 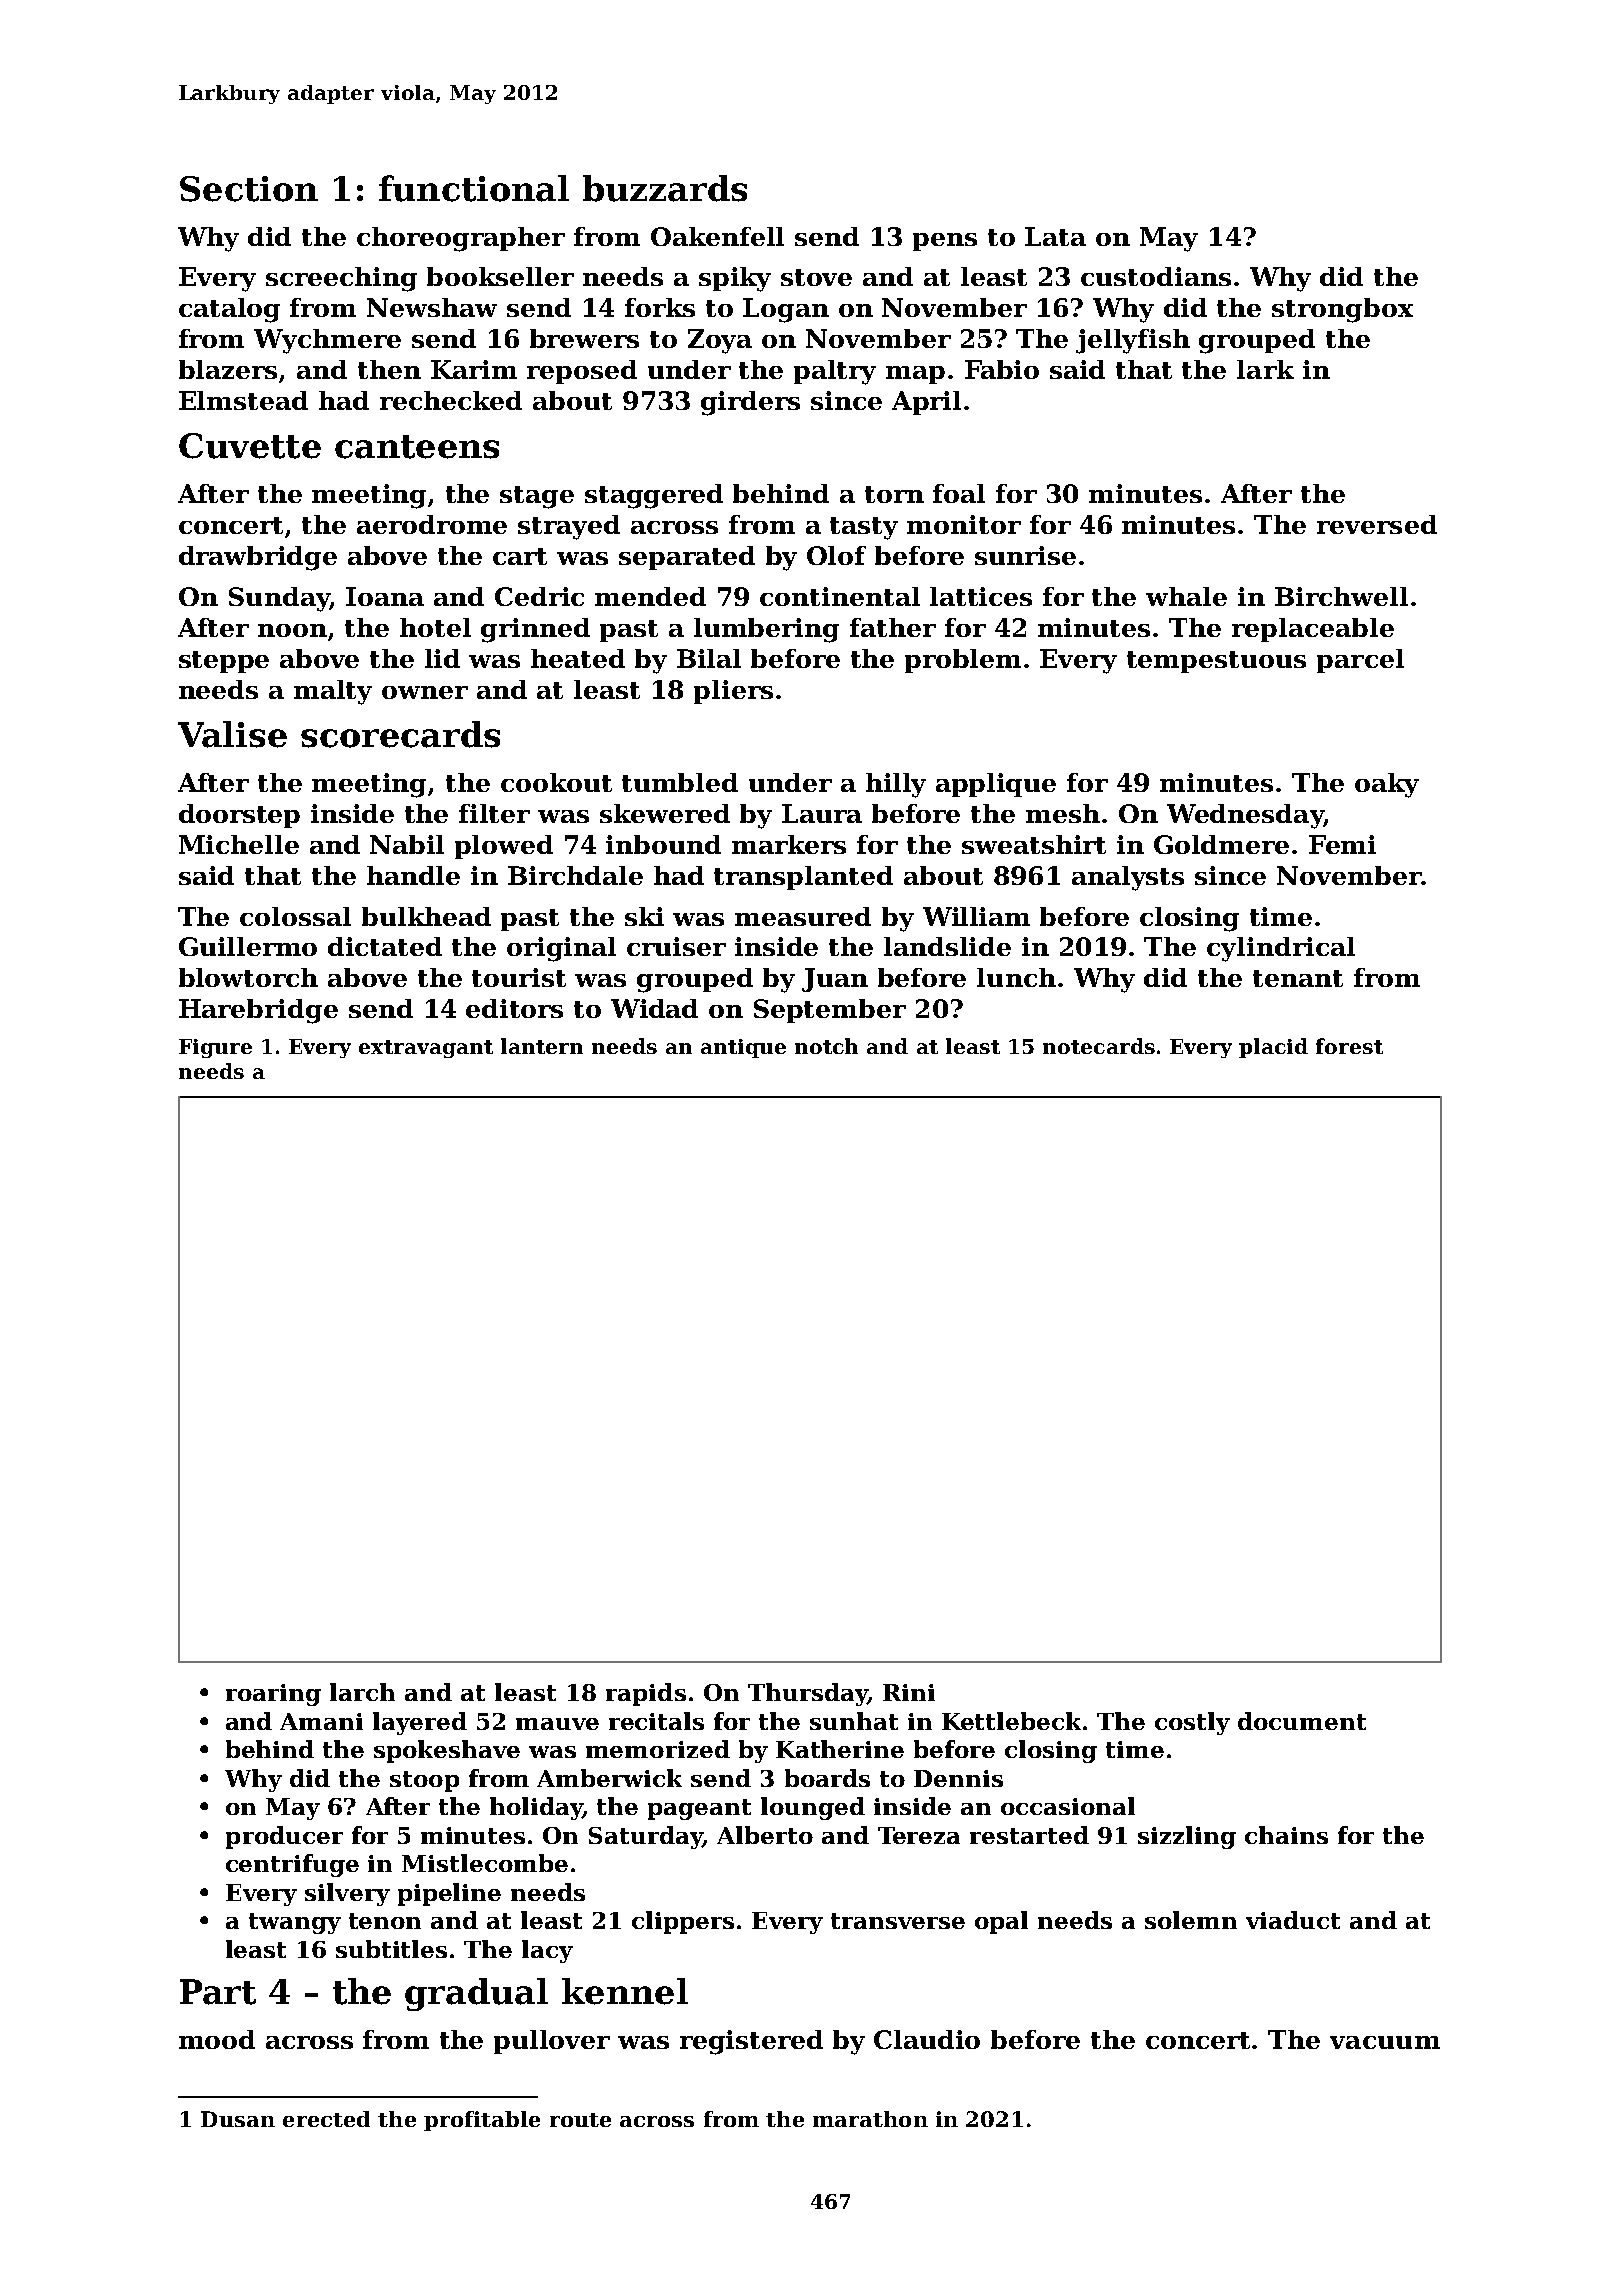 I want to click on doorstep, so click(x=239, y=816).
